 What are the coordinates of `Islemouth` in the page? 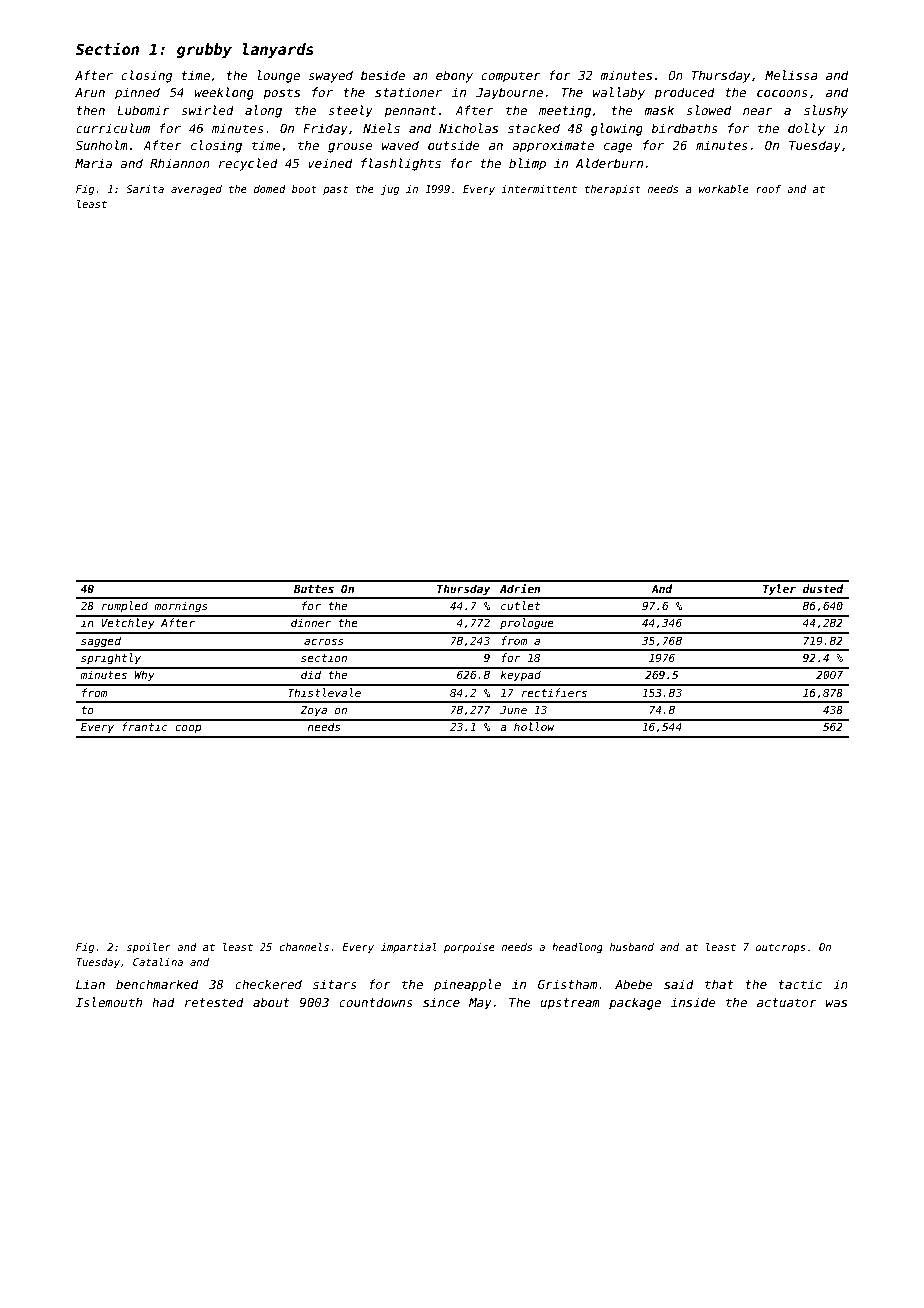 It's located at (109, 1002).
